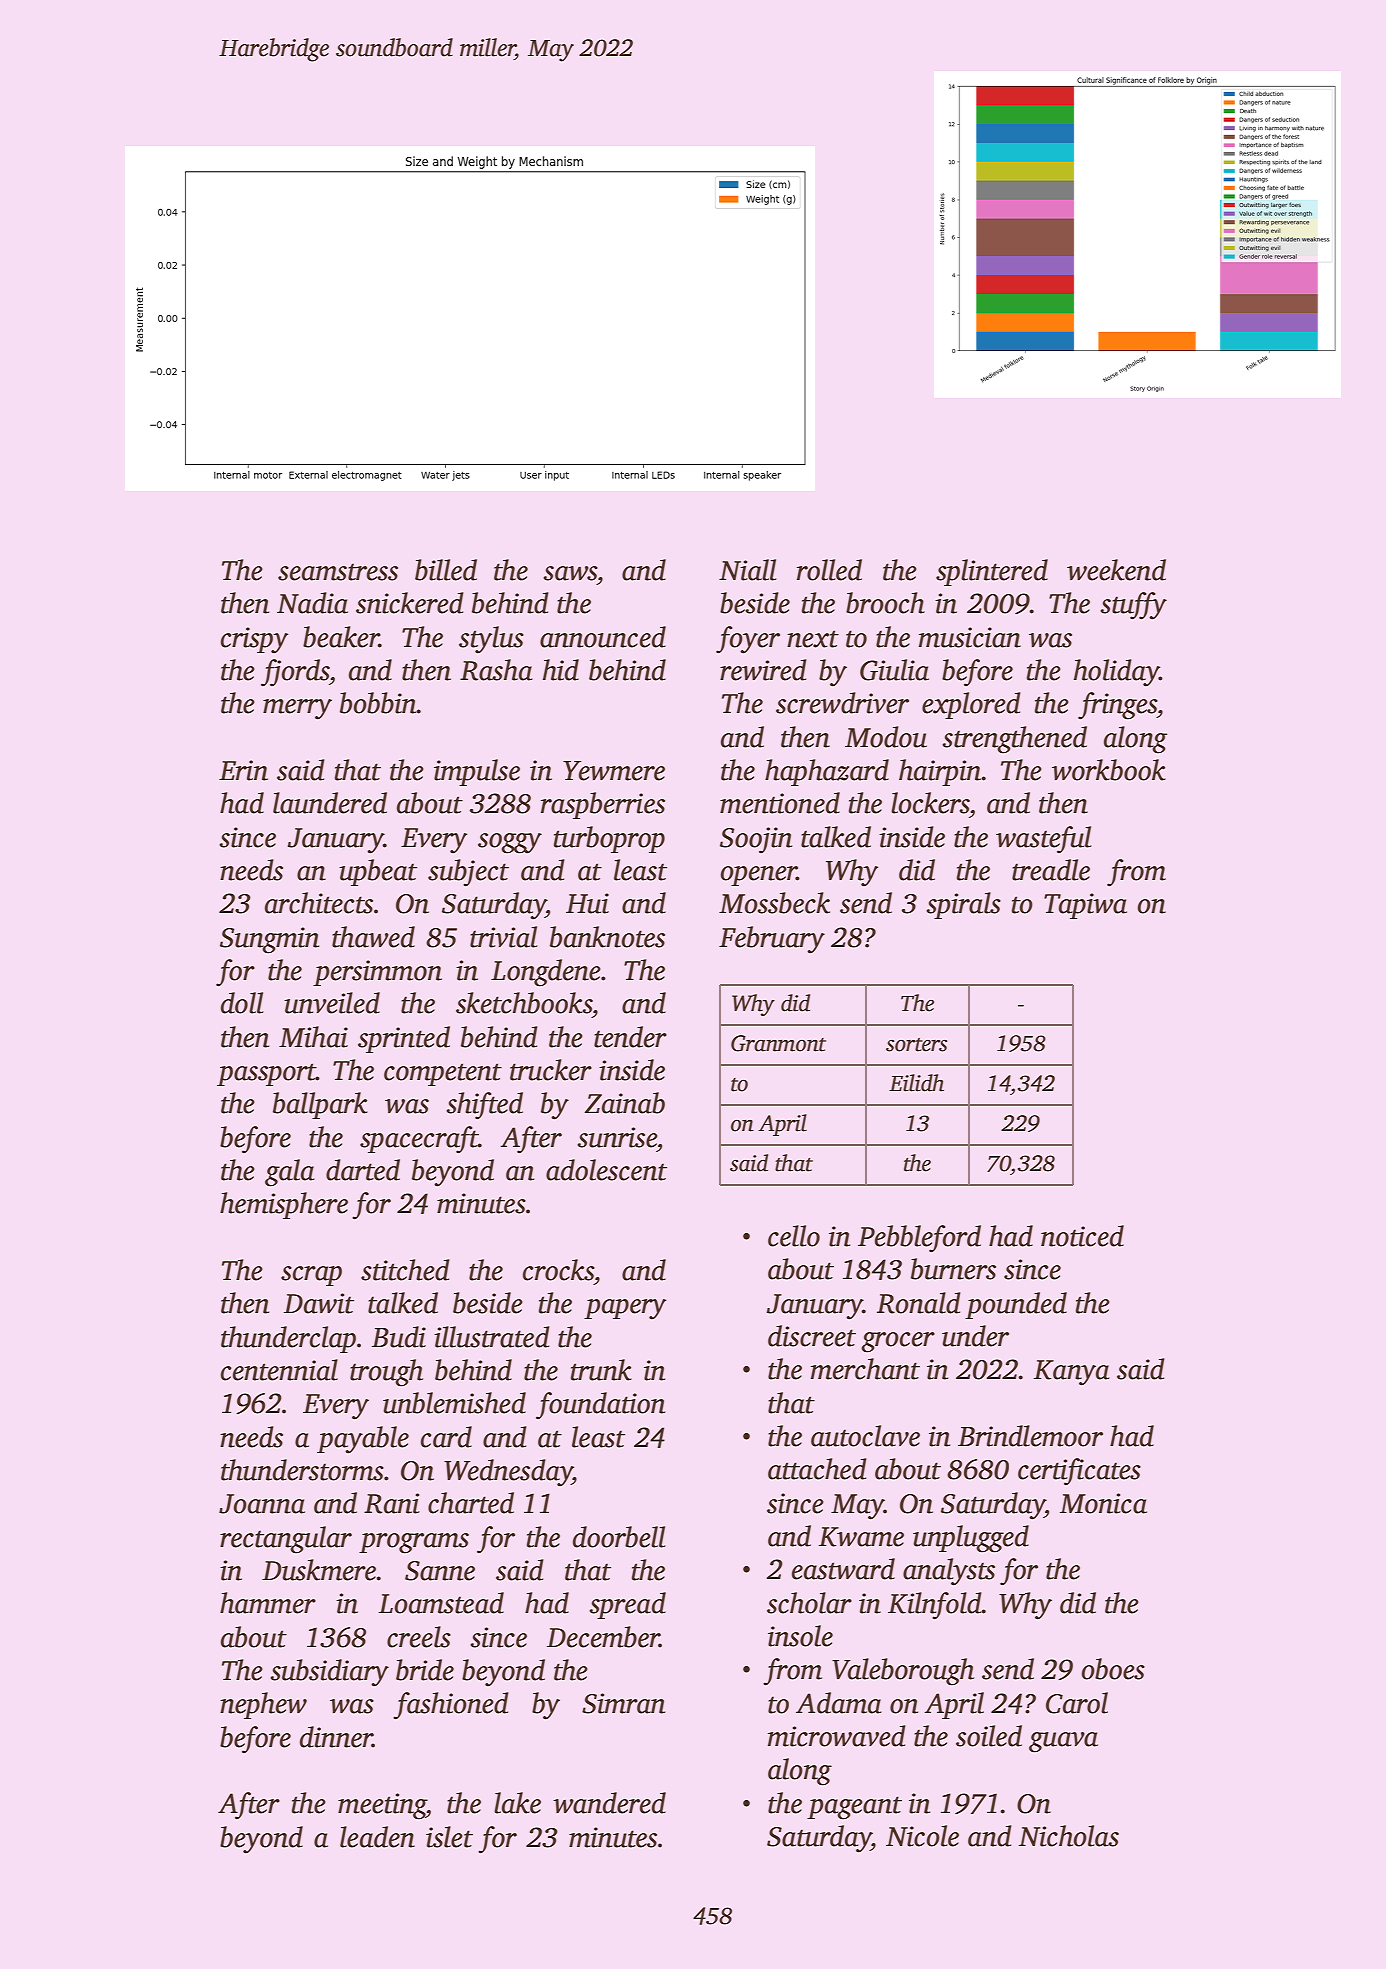  I want to click on wandered, so click(609, 1803).
